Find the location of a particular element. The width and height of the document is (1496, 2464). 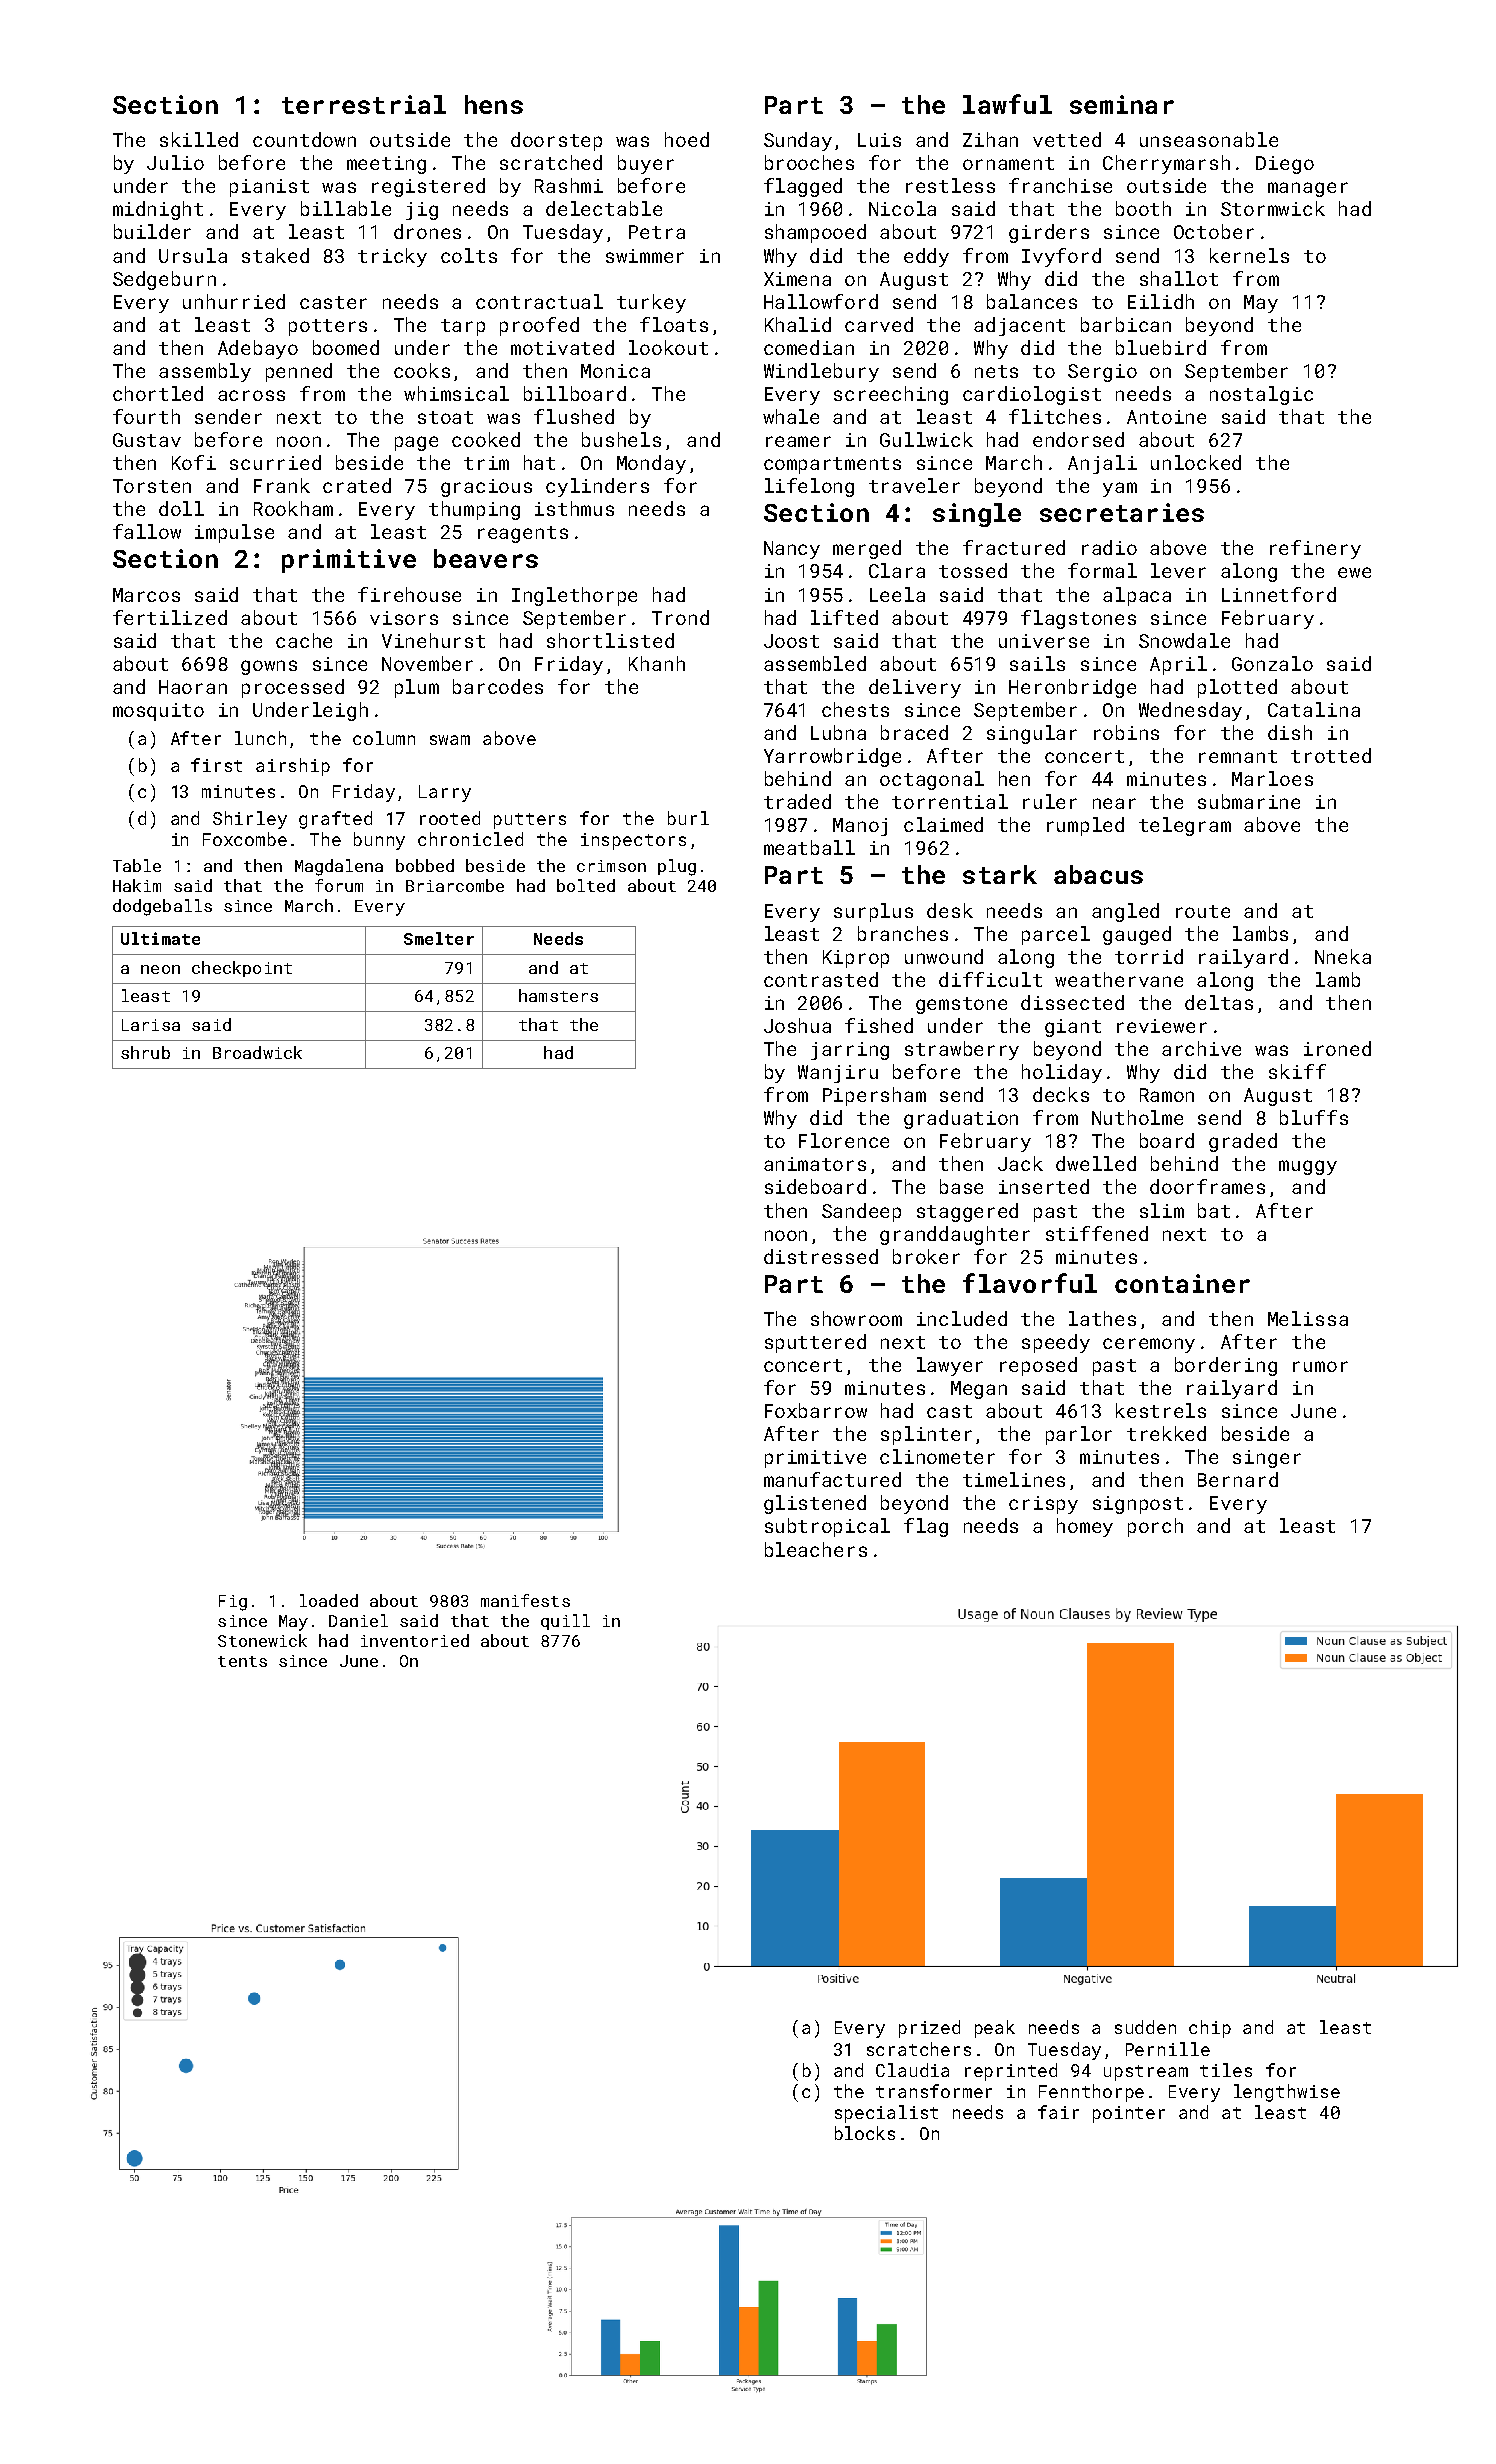

sputtered is located at coordinates (815, 1343).
